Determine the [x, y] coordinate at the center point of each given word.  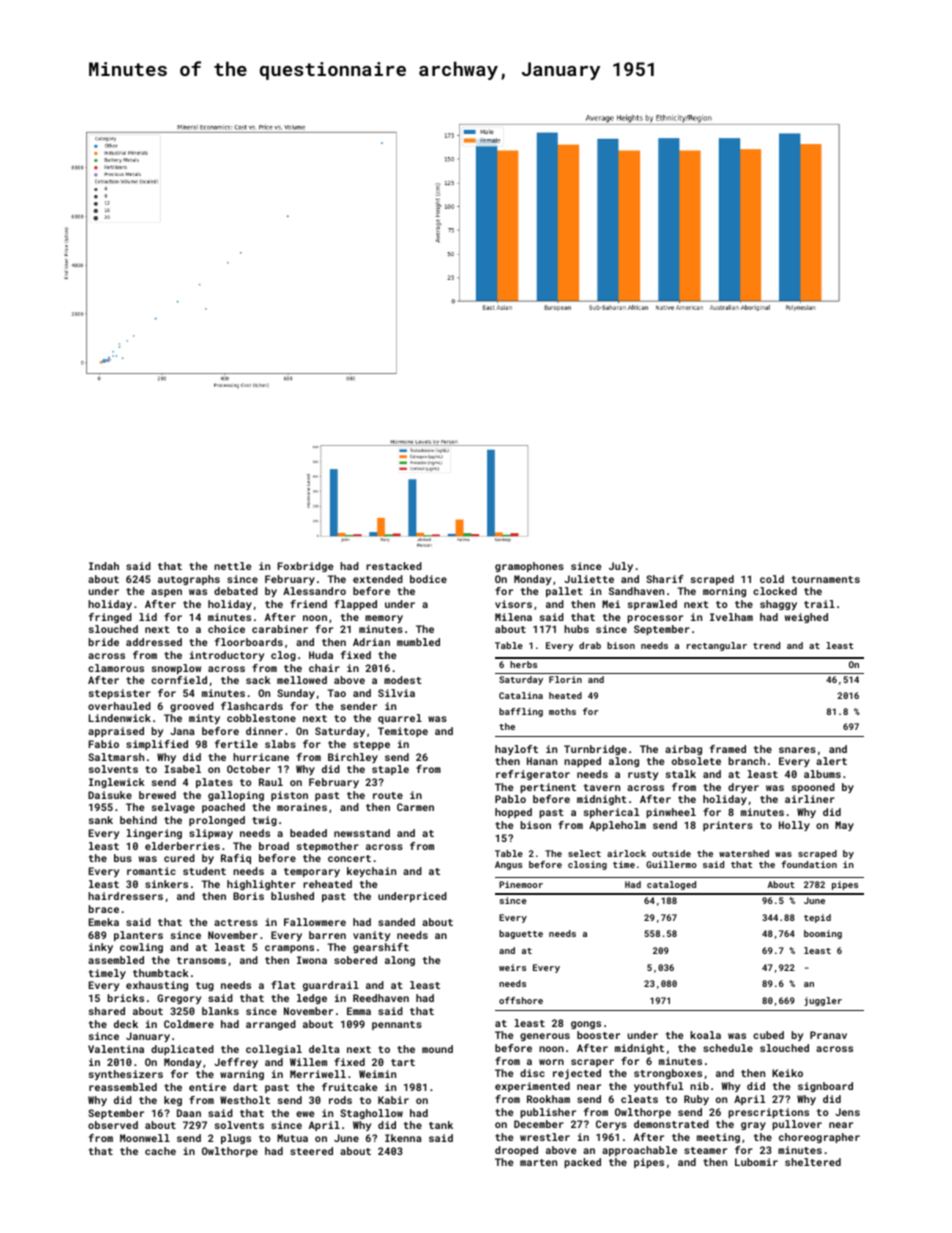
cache [160, 1151]
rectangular [717, 646]
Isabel [182, 769]
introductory [227, 656]
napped [582, 762]
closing [587, 865]
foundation [809, 864]
